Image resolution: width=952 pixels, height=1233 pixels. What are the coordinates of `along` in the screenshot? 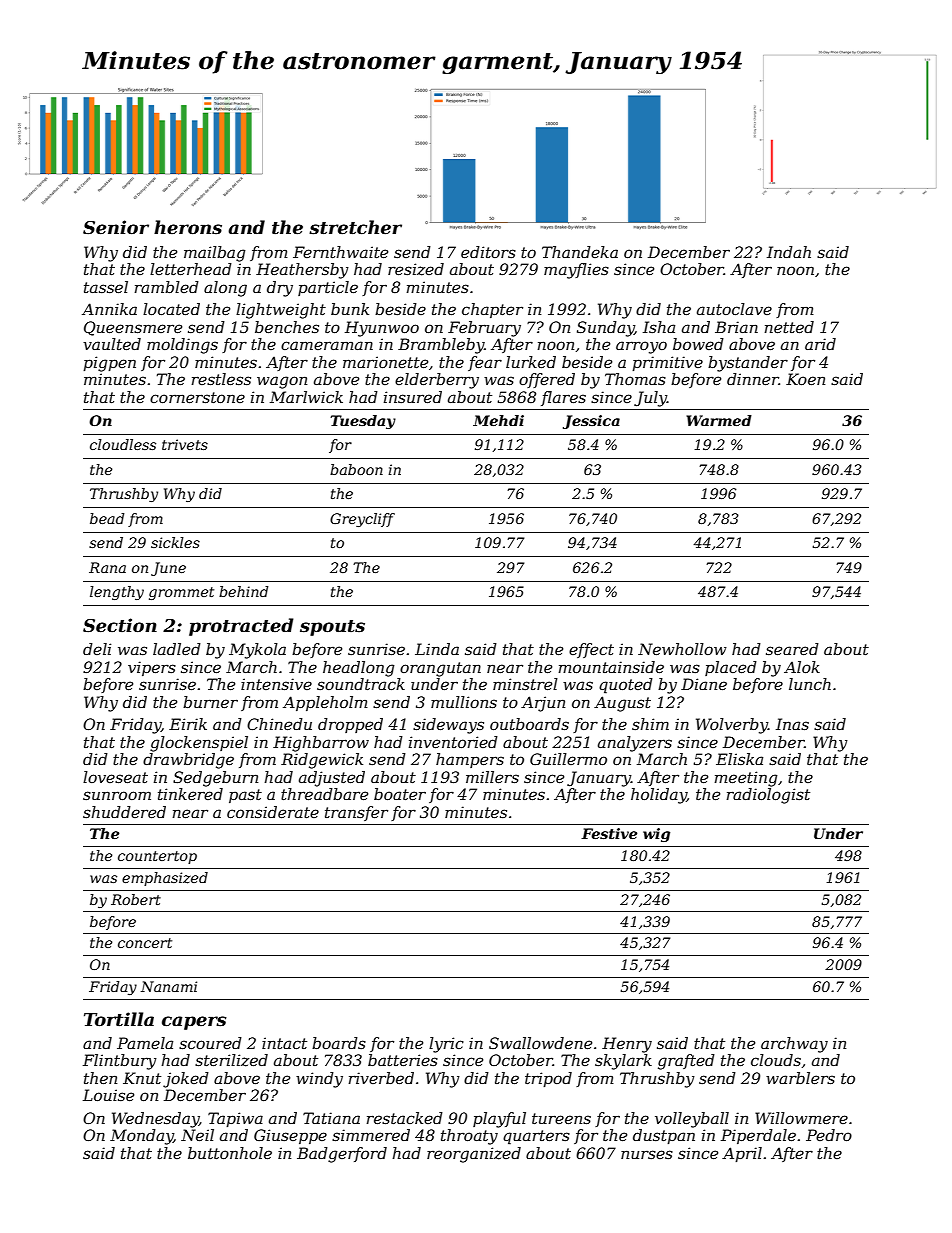 It's located at (225, 289).
